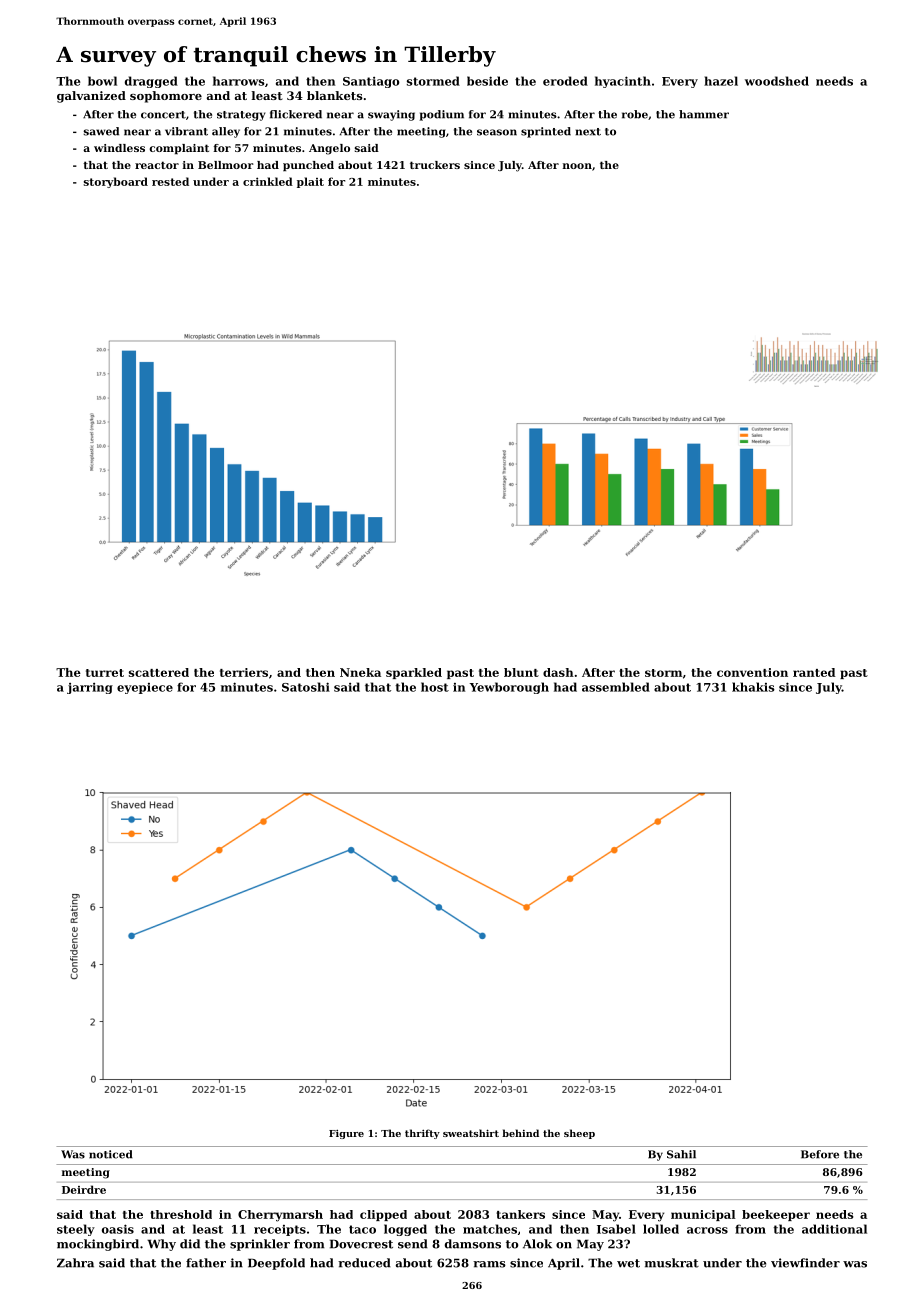 The image size is (924, 1308). Describe the element at coordinates (814, 672) in the screenshot. I see `ranted` at that location.
